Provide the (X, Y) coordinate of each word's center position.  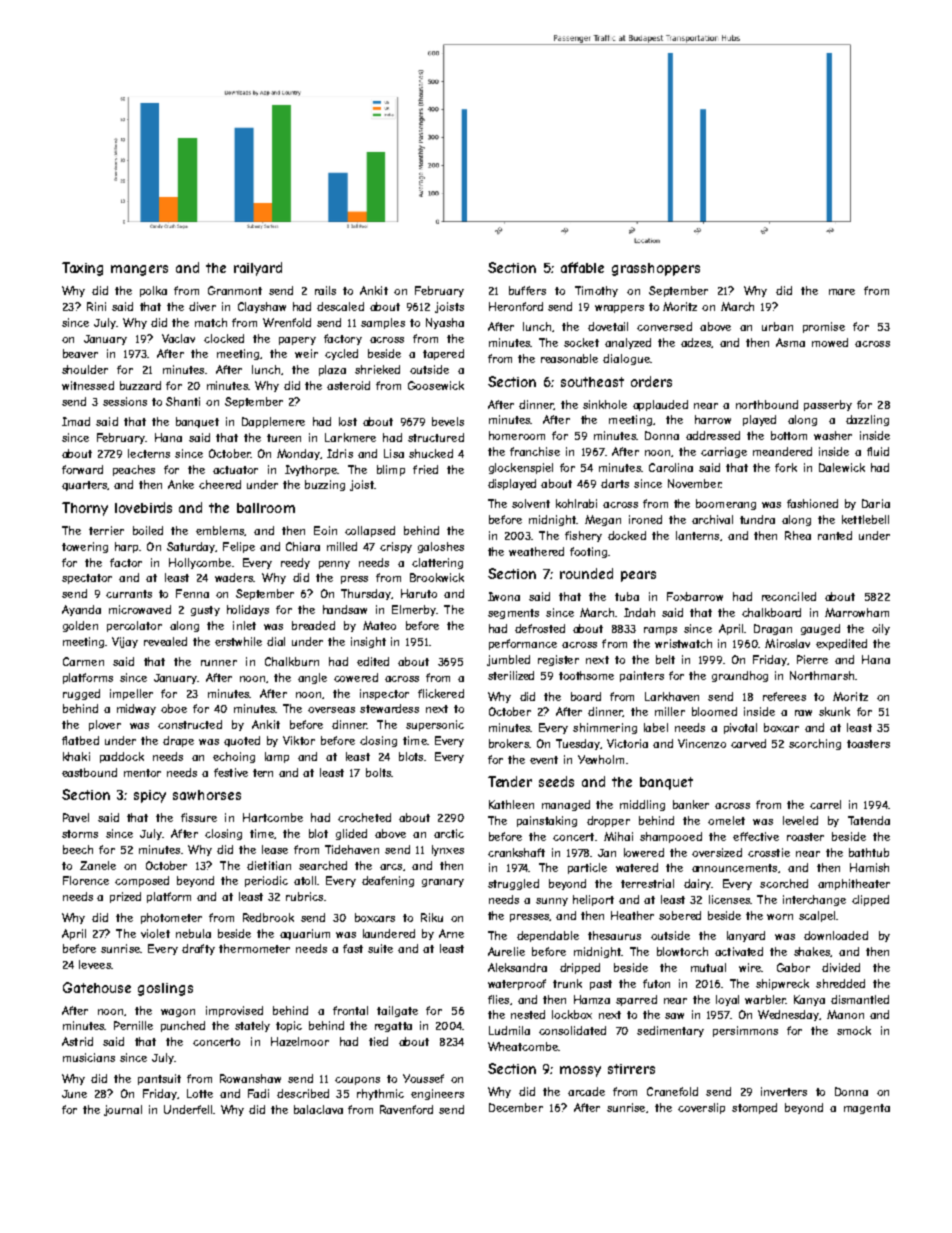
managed (566, 805)
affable (582, 267)
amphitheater (854, 884)
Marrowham (857, 612)
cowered (356, 677)
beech (78, 849)
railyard (258, 269)
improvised (234, 1011)
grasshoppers (656, 269)
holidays (248, 610)
